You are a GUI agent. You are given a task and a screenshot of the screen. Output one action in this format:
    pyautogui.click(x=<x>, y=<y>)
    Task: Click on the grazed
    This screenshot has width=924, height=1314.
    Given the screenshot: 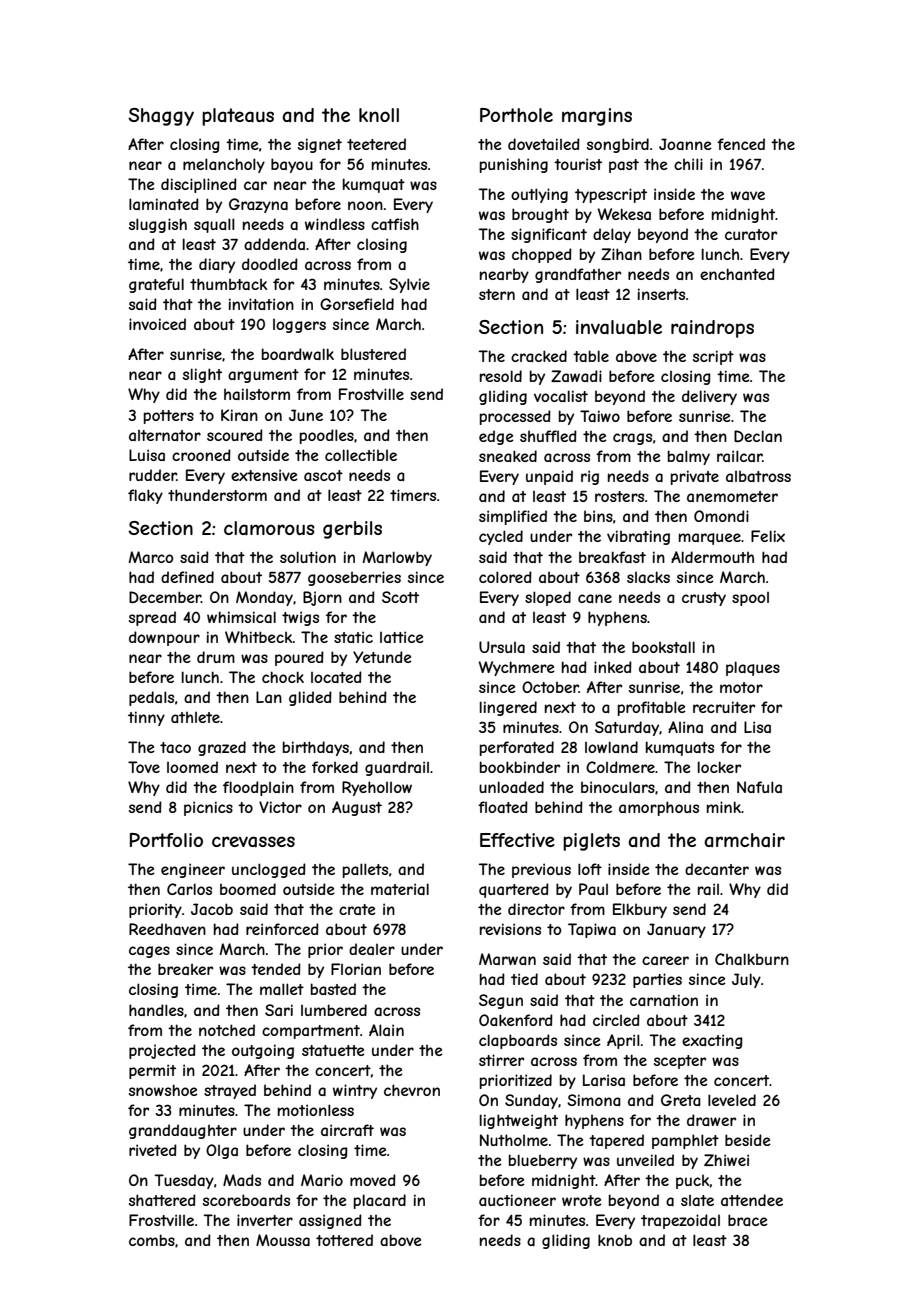 What is the action you would take?
    pyautogui.click(x=222, y=748)
